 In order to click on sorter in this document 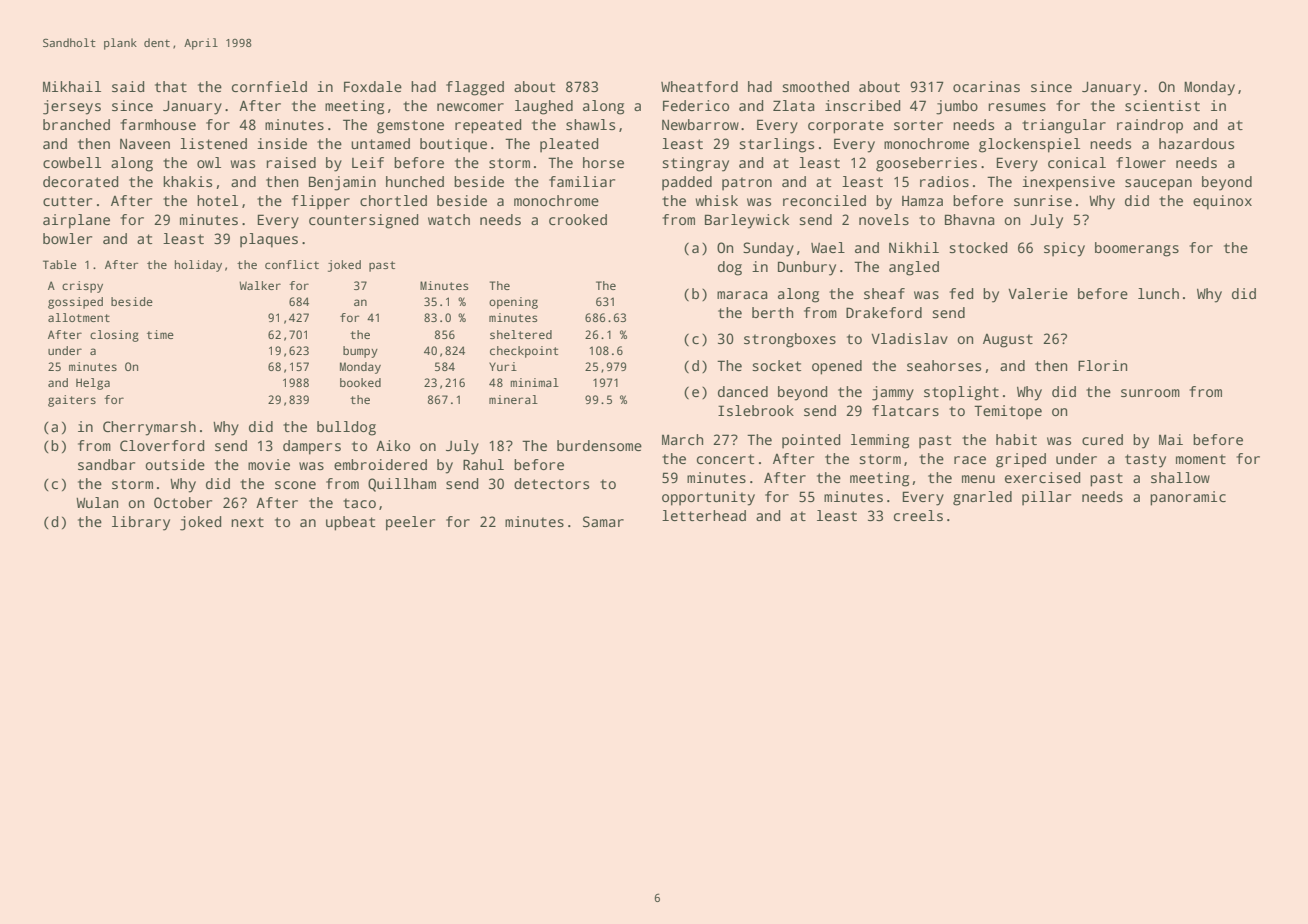, I will do `click(918, 125)`.
